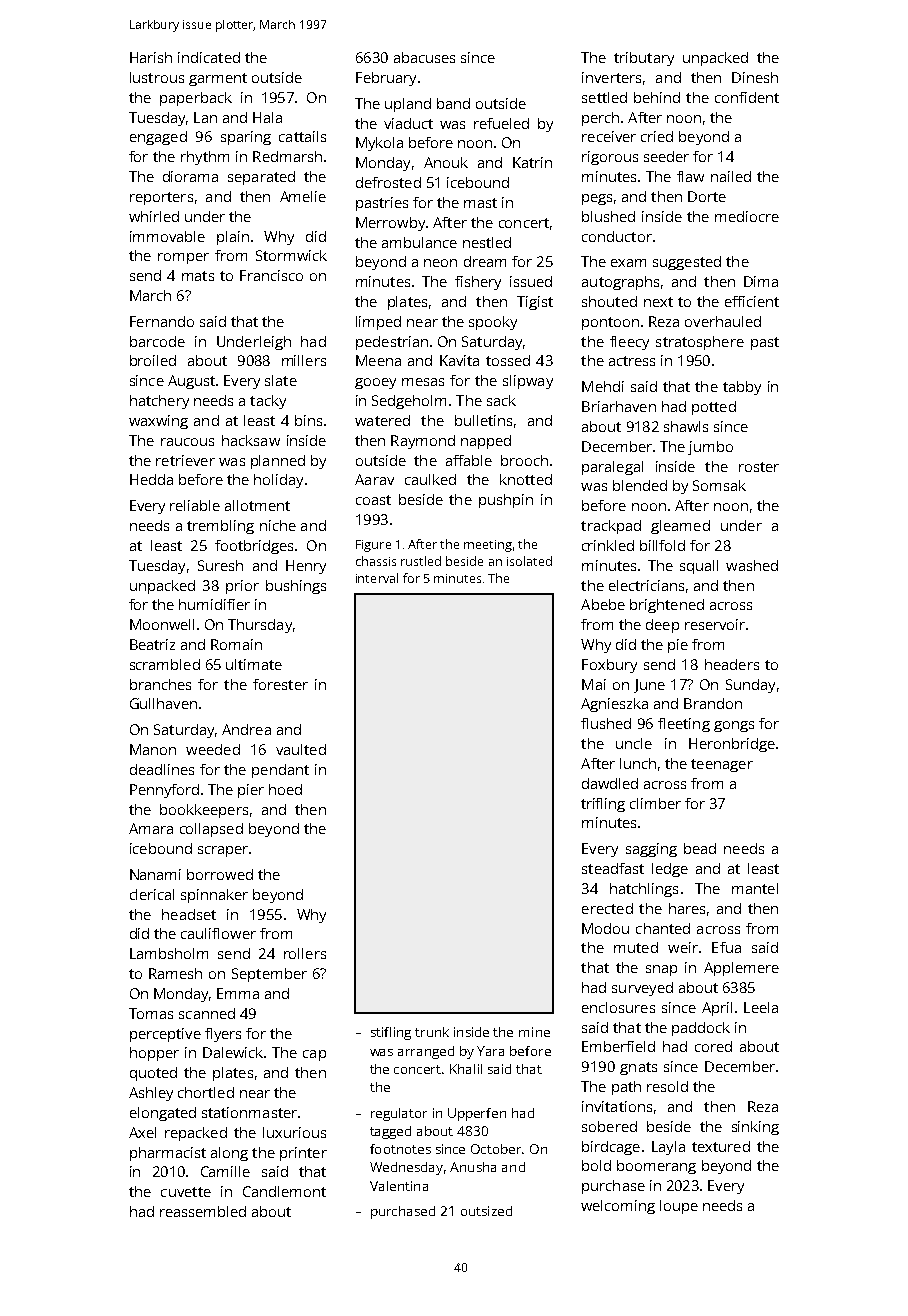 Image resolution: width=908 pixels, height=1316 pixels. Describe the element at coordinates (459, 360) in the page. I see `Kavita` at that location.
